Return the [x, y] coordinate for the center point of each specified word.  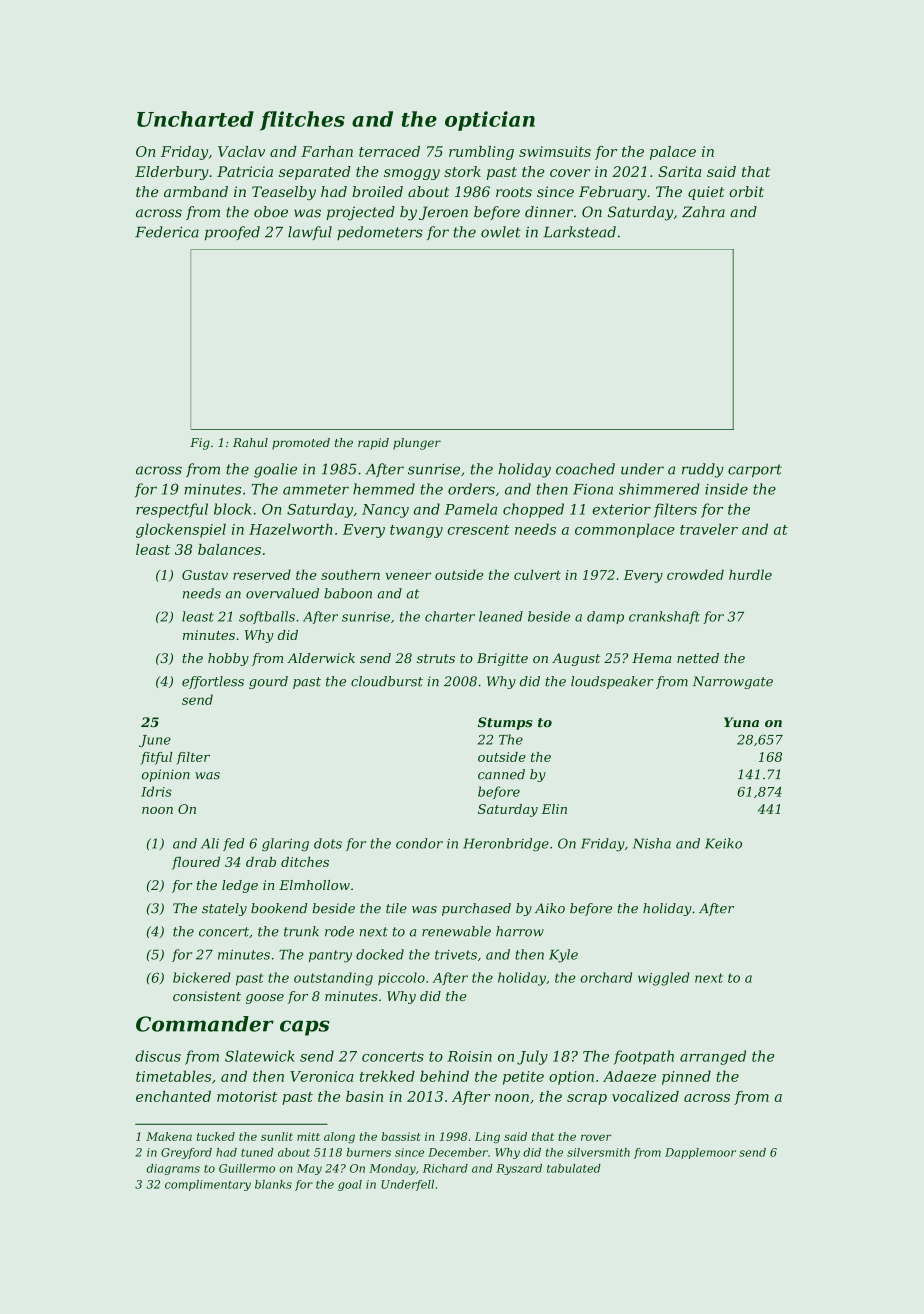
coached [585, 469]
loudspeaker [612, 682]
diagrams [173, 1169]
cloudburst [387, 681]
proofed [232, 233]
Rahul [250, 442]
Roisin [469, 1056]
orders [471, 489]
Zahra [703, 212]
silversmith [598, 1152]
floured [196, 863]
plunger [417, 444]
